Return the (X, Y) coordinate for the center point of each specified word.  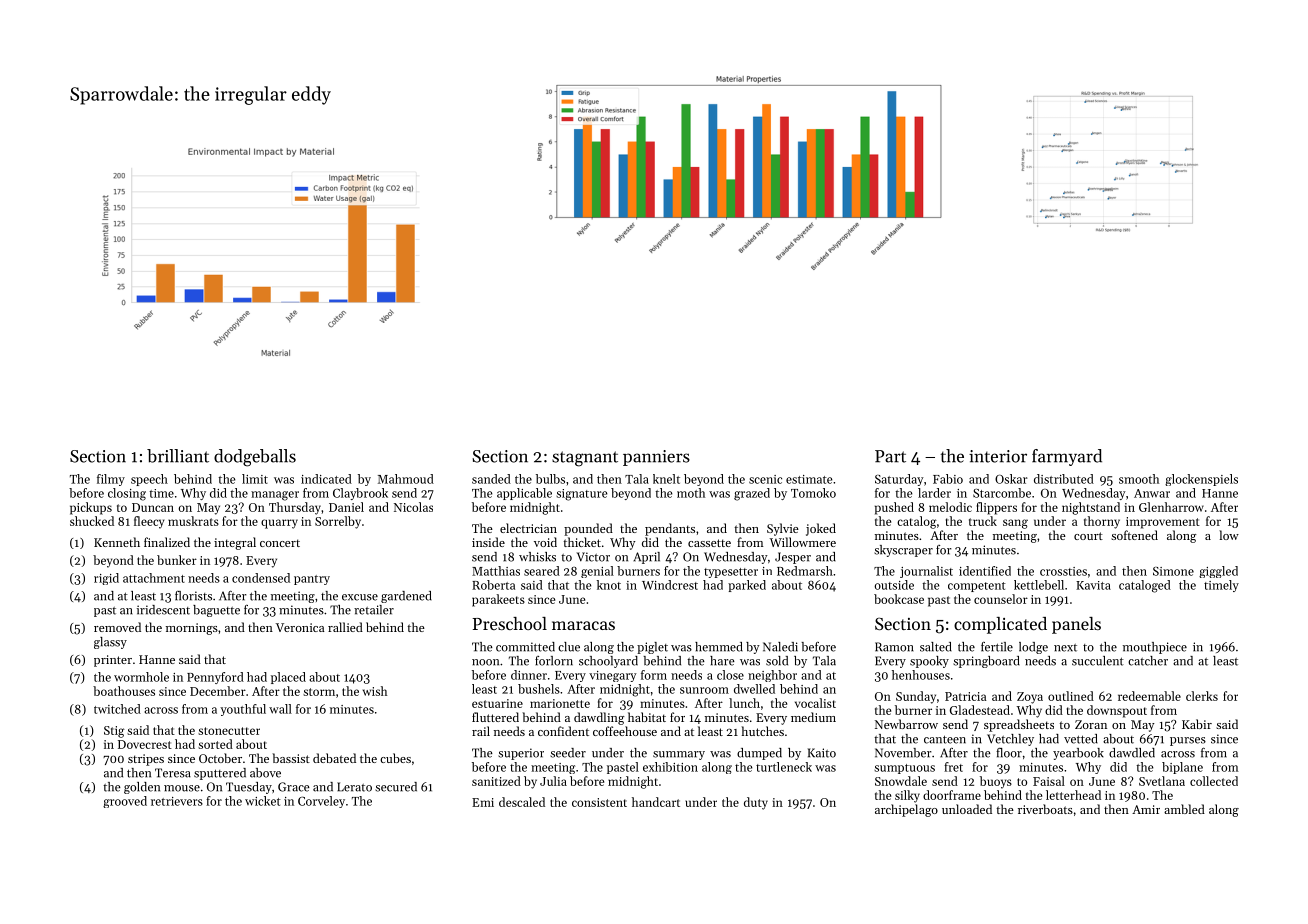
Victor (593, 557)
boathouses (124, 691)
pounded (588, 529)
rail (481, 731)
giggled (1218, 572)
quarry (279, 524)
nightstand (1091, 508)
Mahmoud (406, 479)
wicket (263, 801)
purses (1188, 741)
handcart (656, 802)
